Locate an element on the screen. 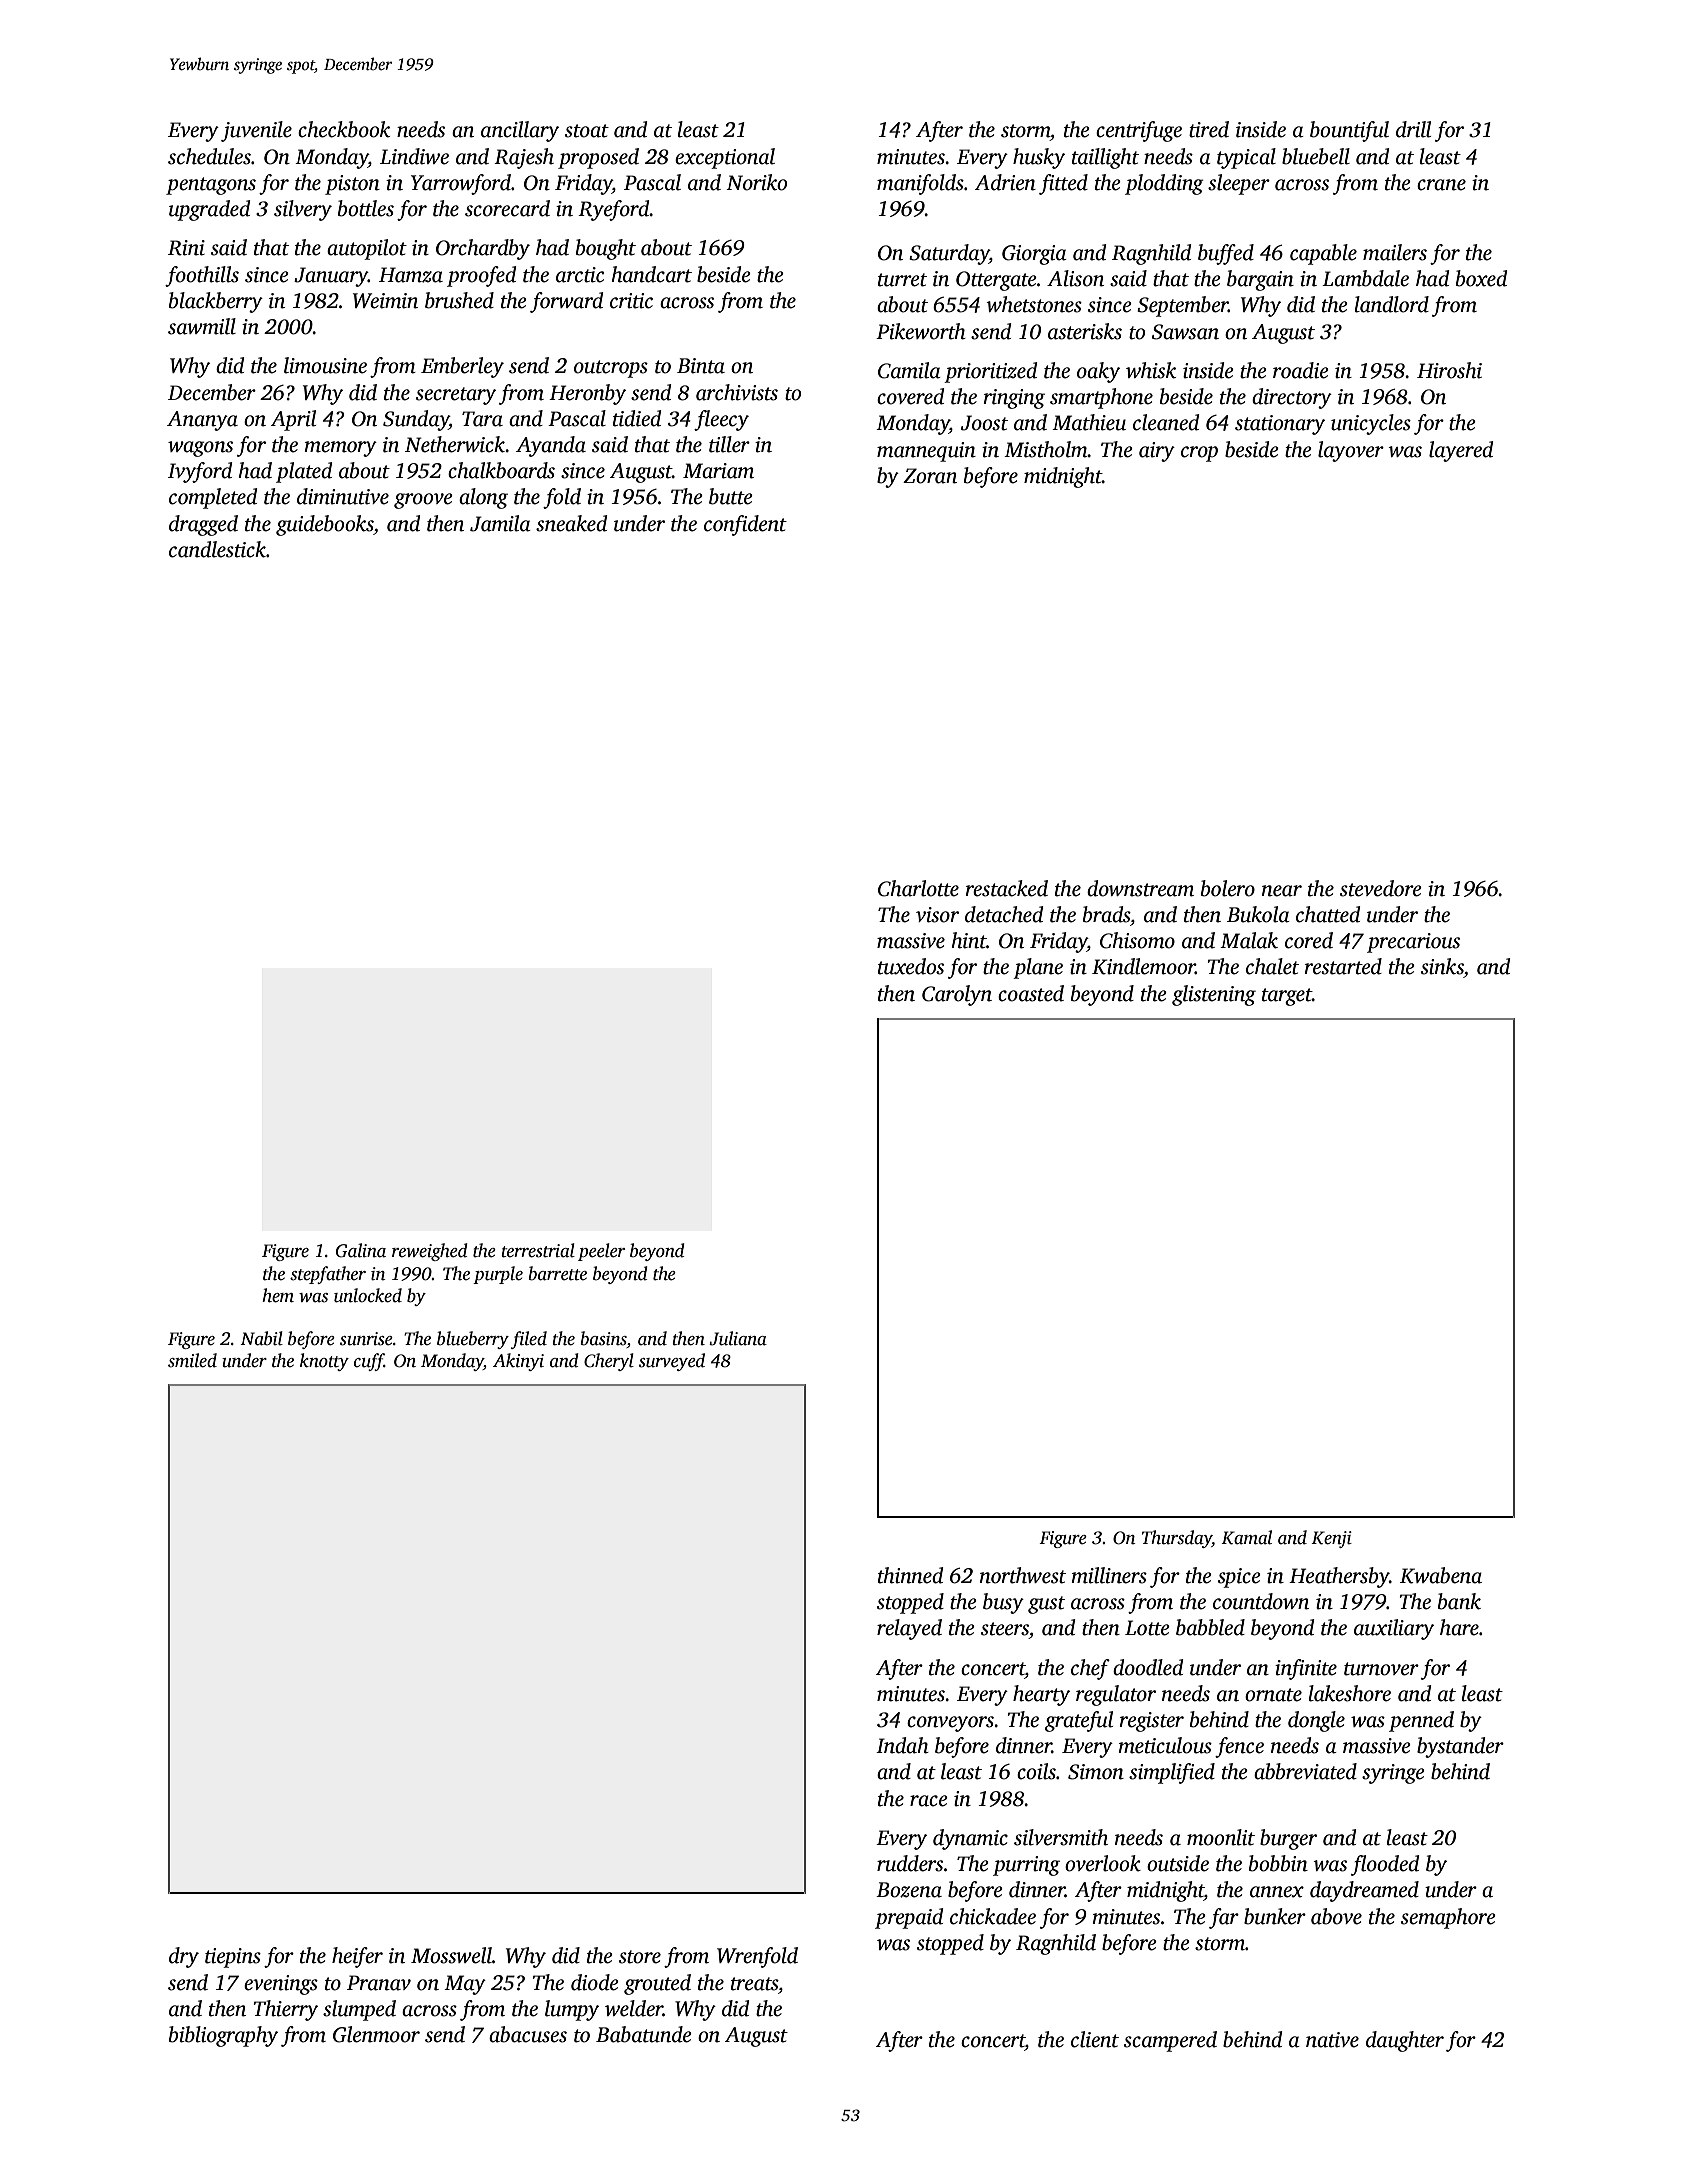 The height and width of the screenshot is (2178, 1683). peeler is located at coordinates (601, 1252).
